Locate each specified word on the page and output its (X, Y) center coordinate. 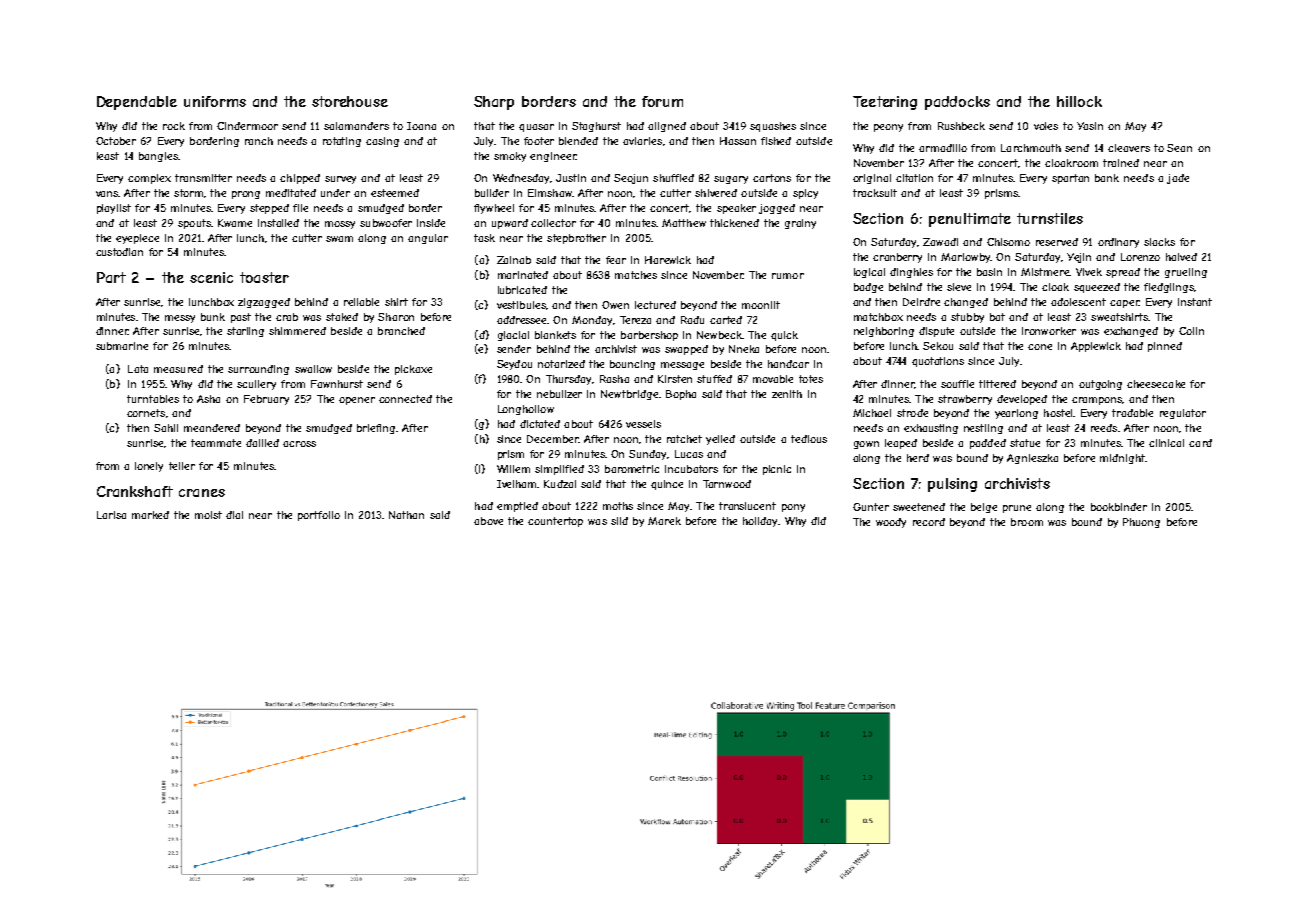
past (241, 318)
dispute (936, 332)
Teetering (885, 103)
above (488, 521)
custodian (119, 252)
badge (868, 288)
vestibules (521, 305)
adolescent (1078, 302)
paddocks (957, 103)
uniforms (215, 101)
